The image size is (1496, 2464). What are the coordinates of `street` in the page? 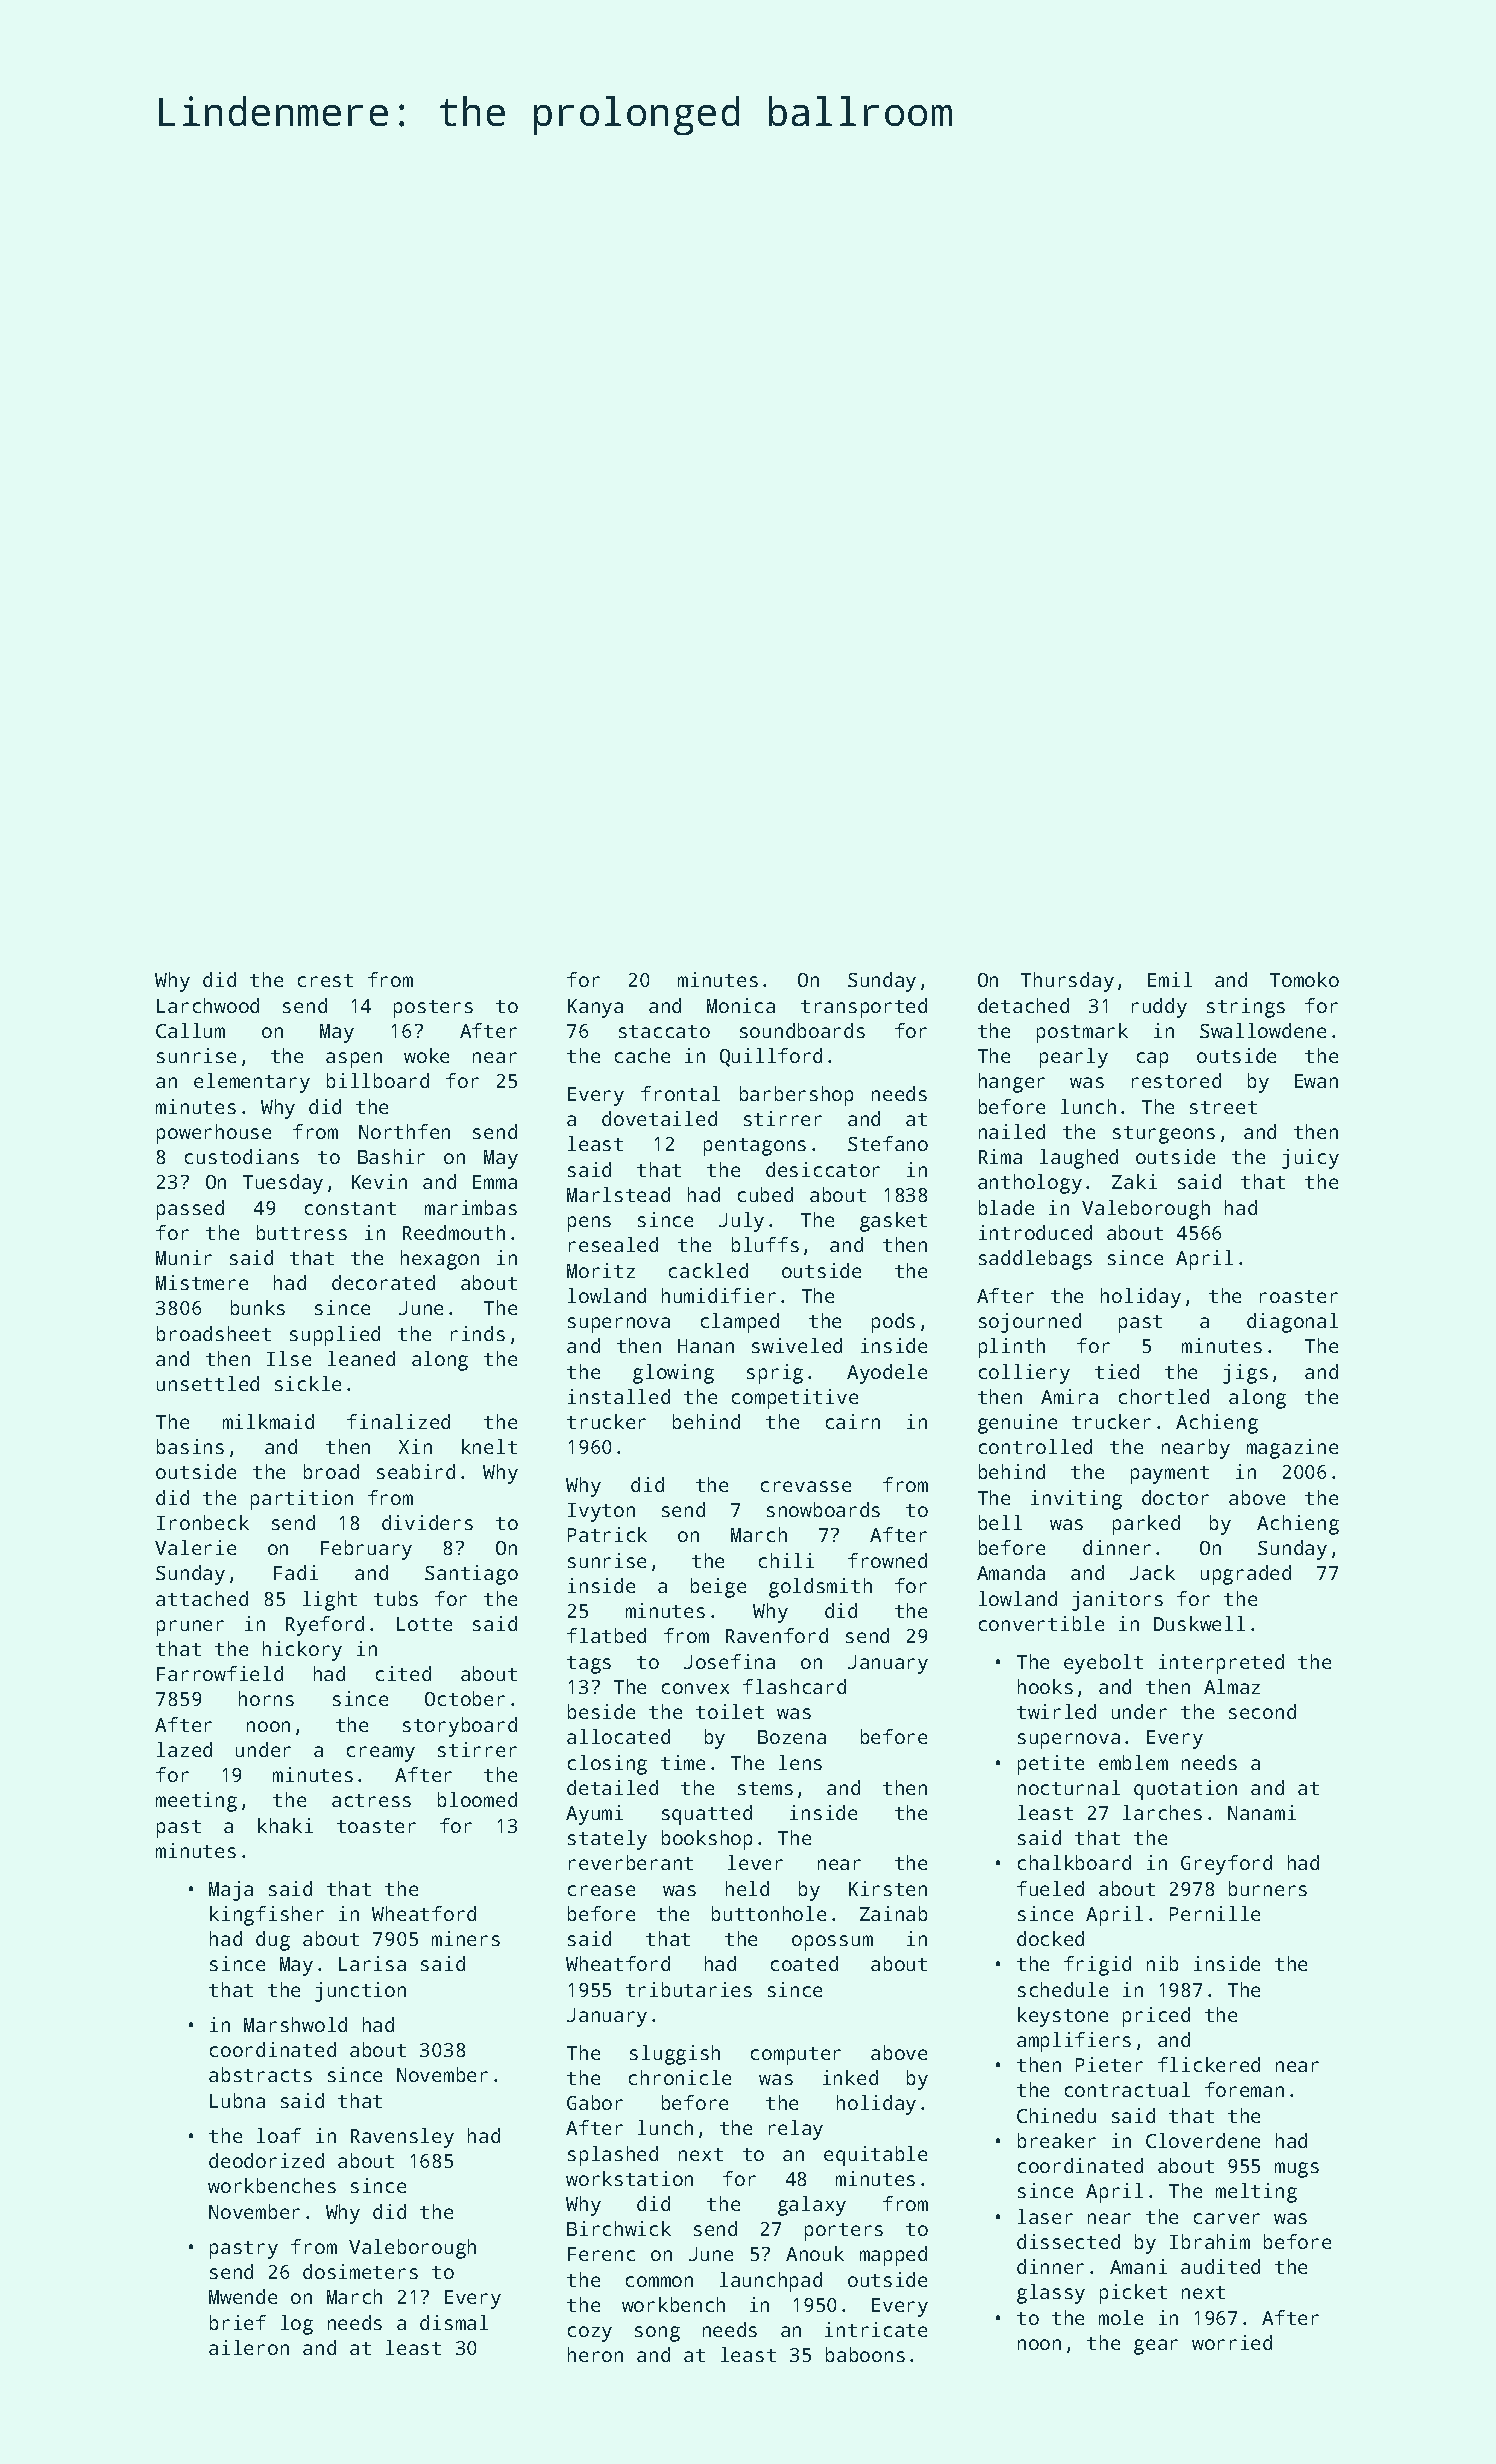 It's located at (1223, 1107).
